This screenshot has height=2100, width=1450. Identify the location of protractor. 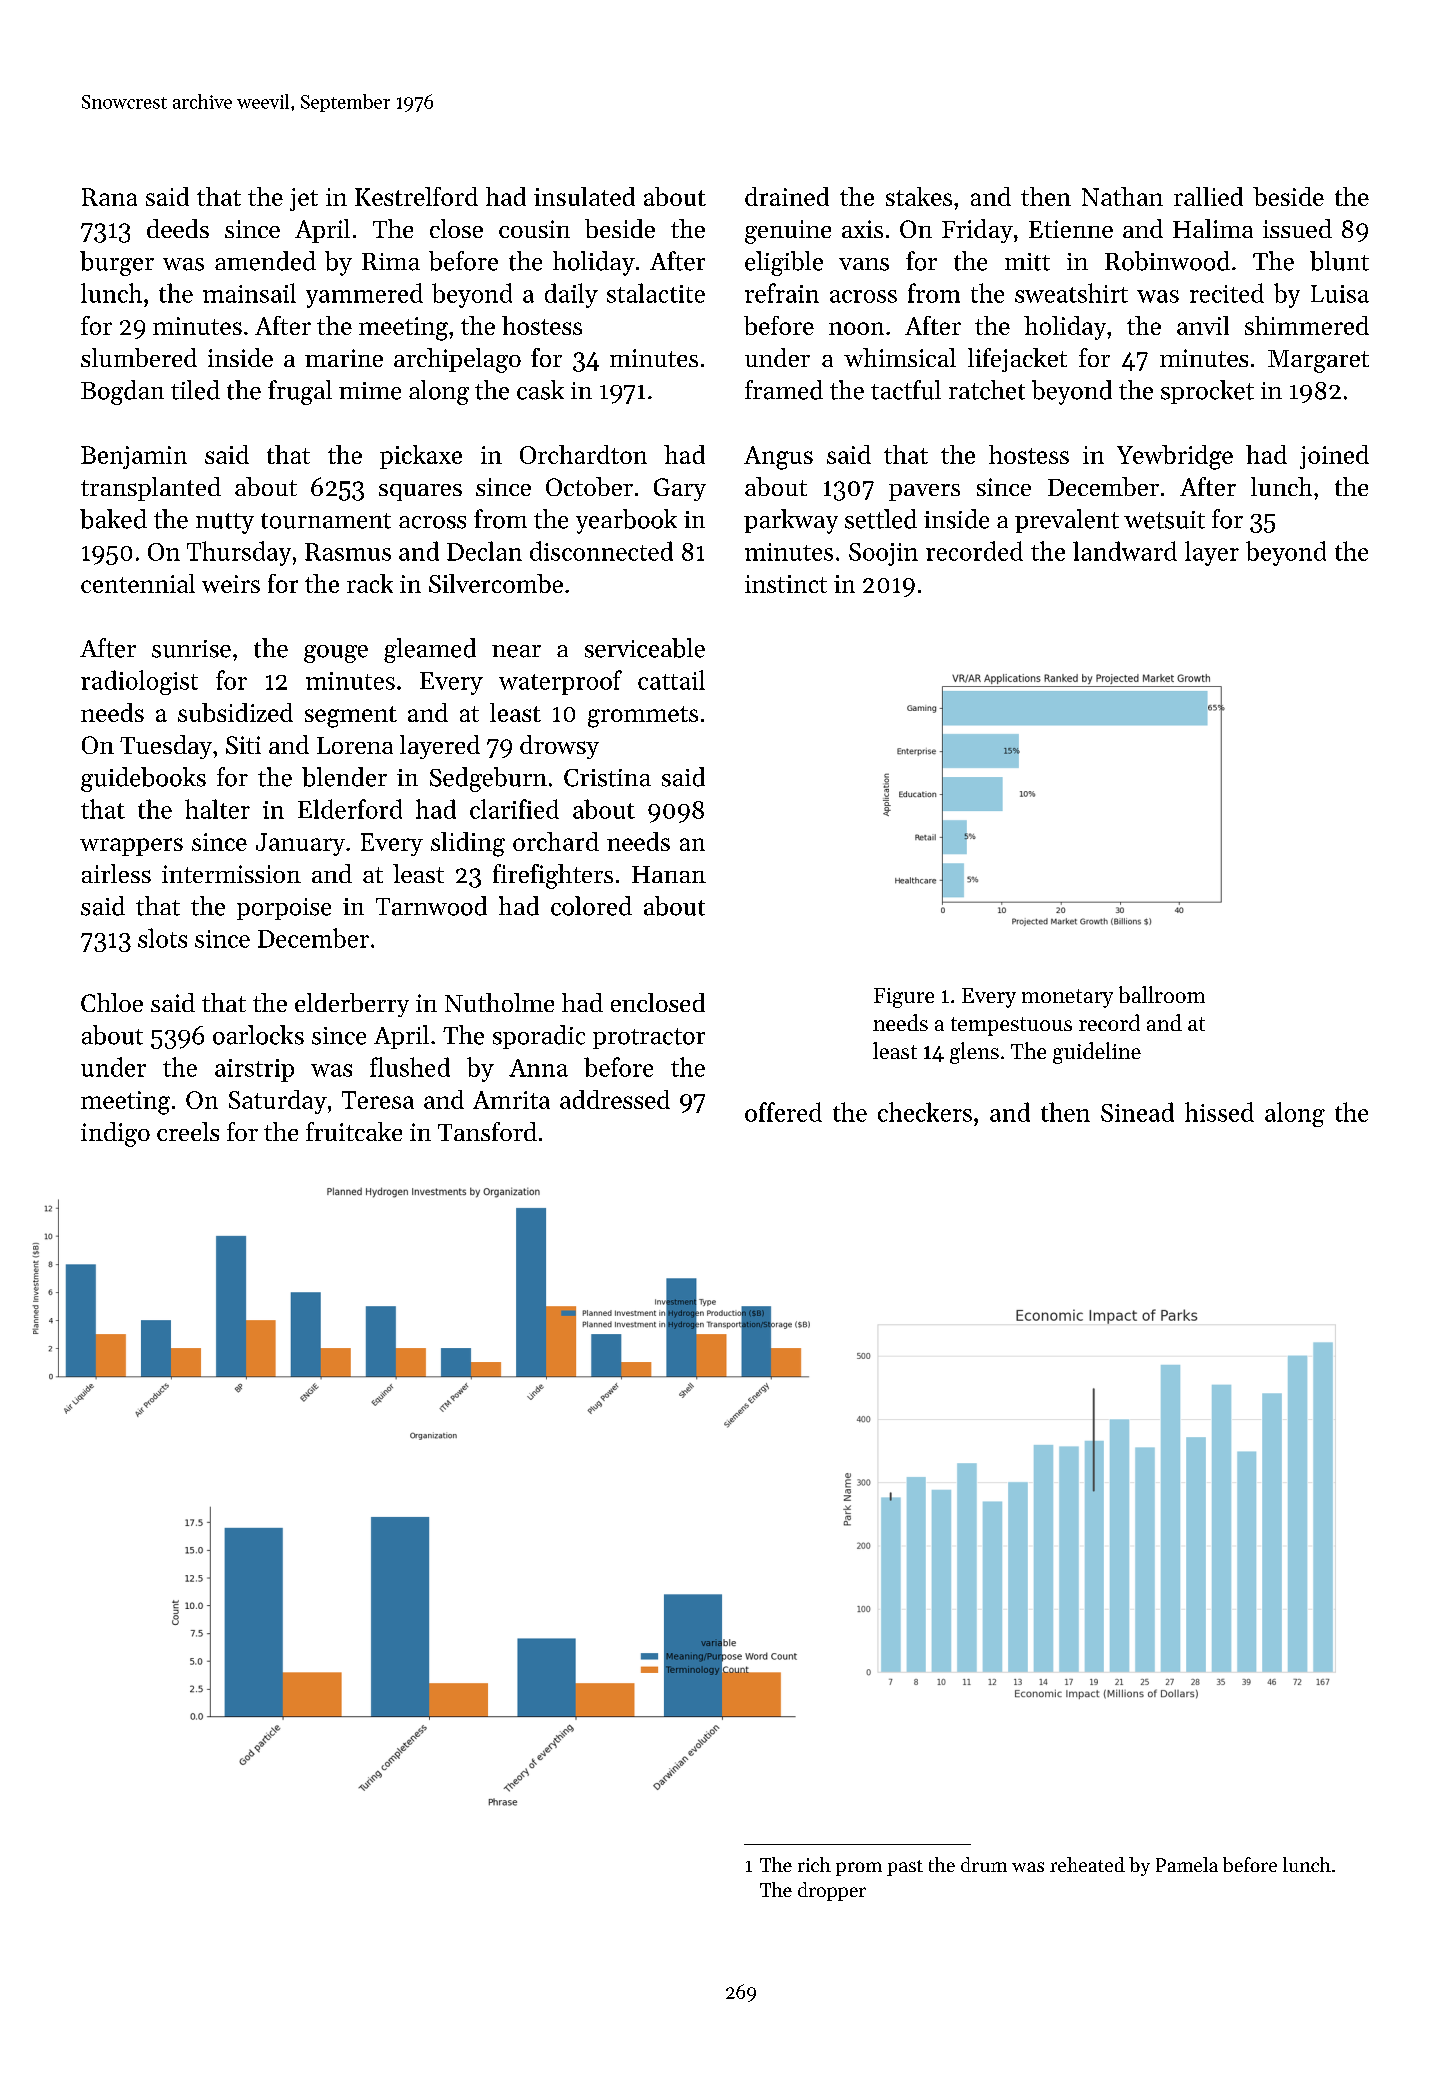
(649, 1038).
